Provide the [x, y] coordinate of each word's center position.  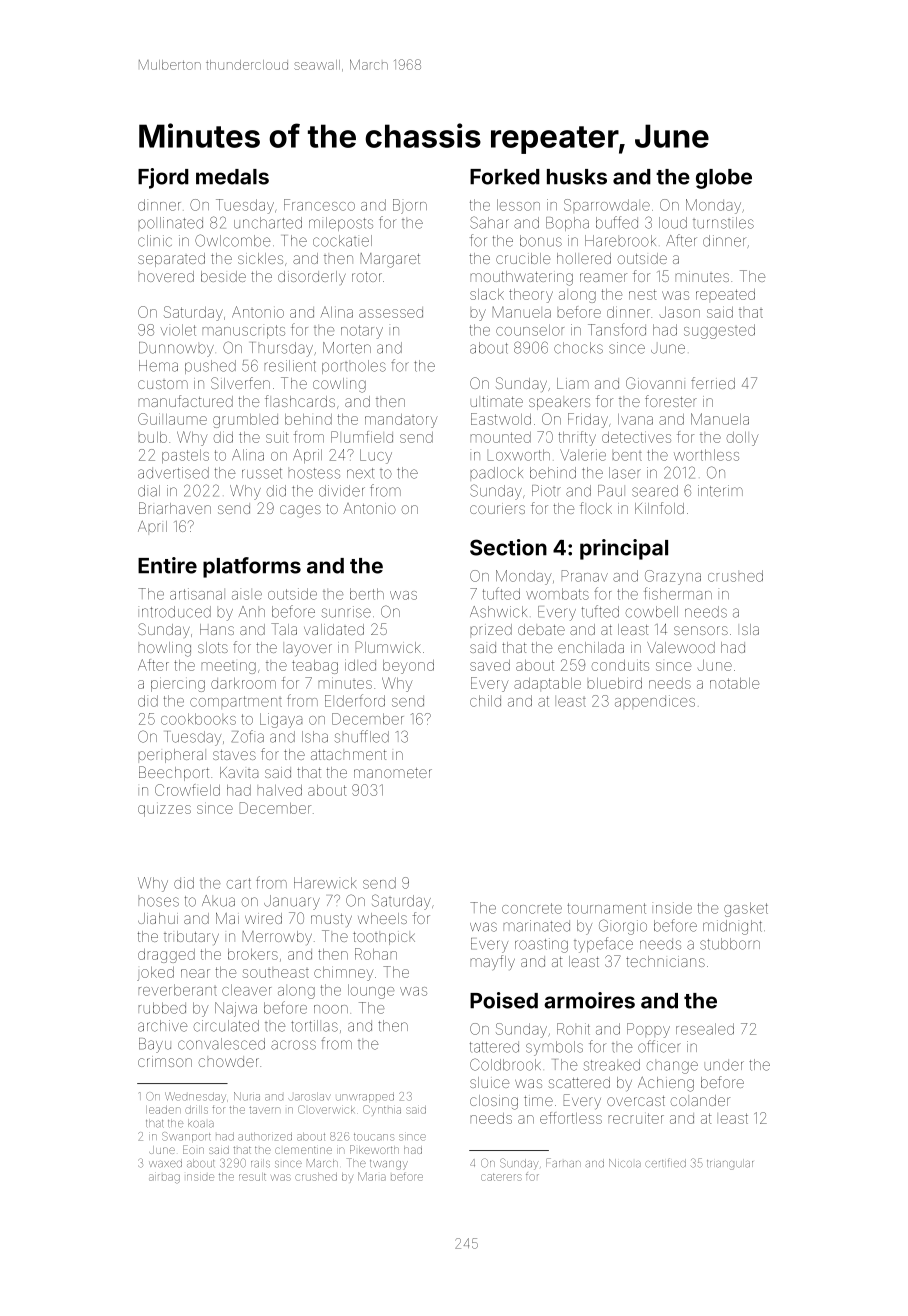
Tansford [617, 329]
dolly [743, 439]
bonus [541, 241]
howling [165, 649]
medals [232, 177]
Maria [372, 1176]
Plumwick [388, 647]
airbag [164, 1178]
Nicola [625, 1163]
